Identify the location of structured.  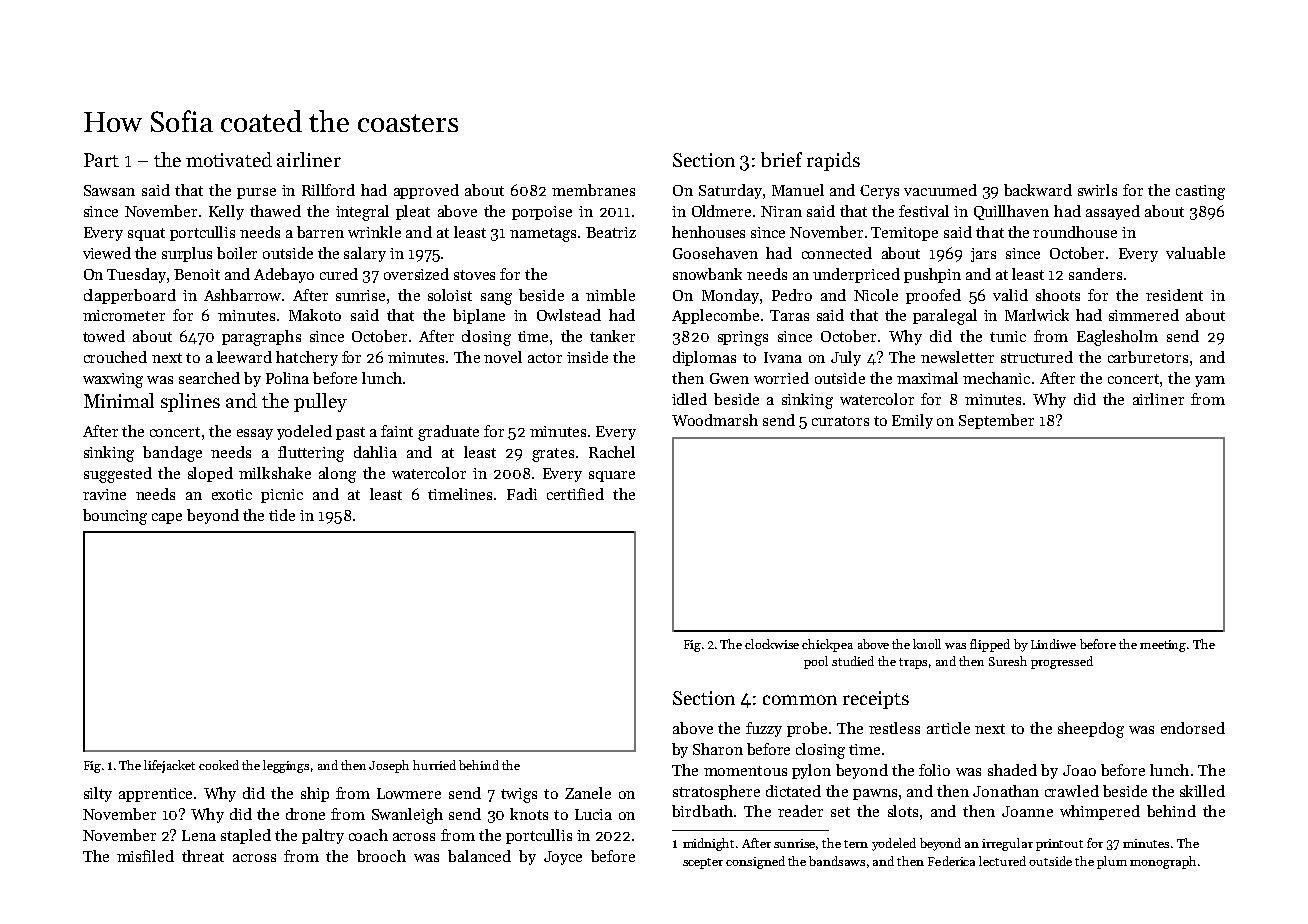
(1037, 357).
